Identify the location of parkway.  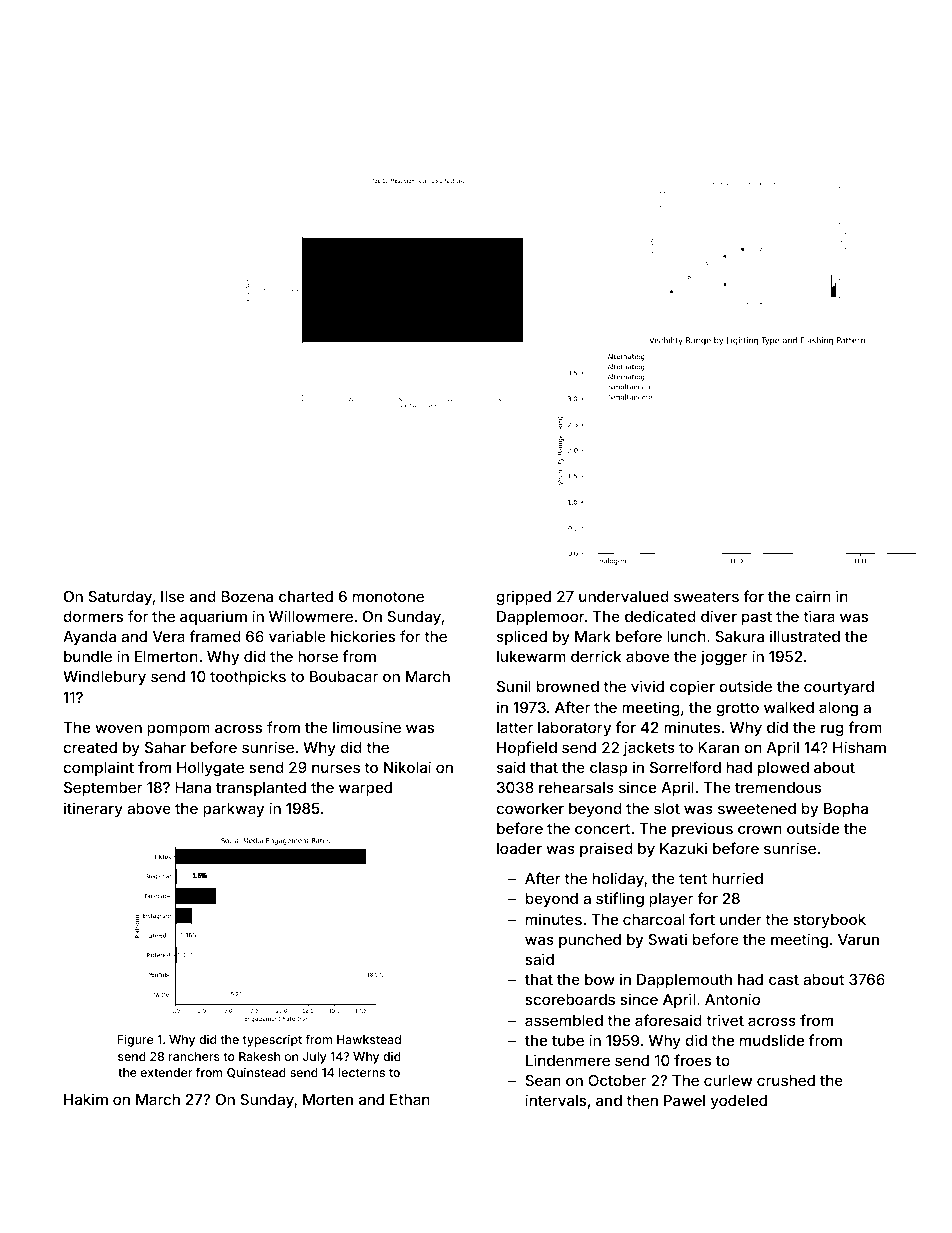
(233, 810).
